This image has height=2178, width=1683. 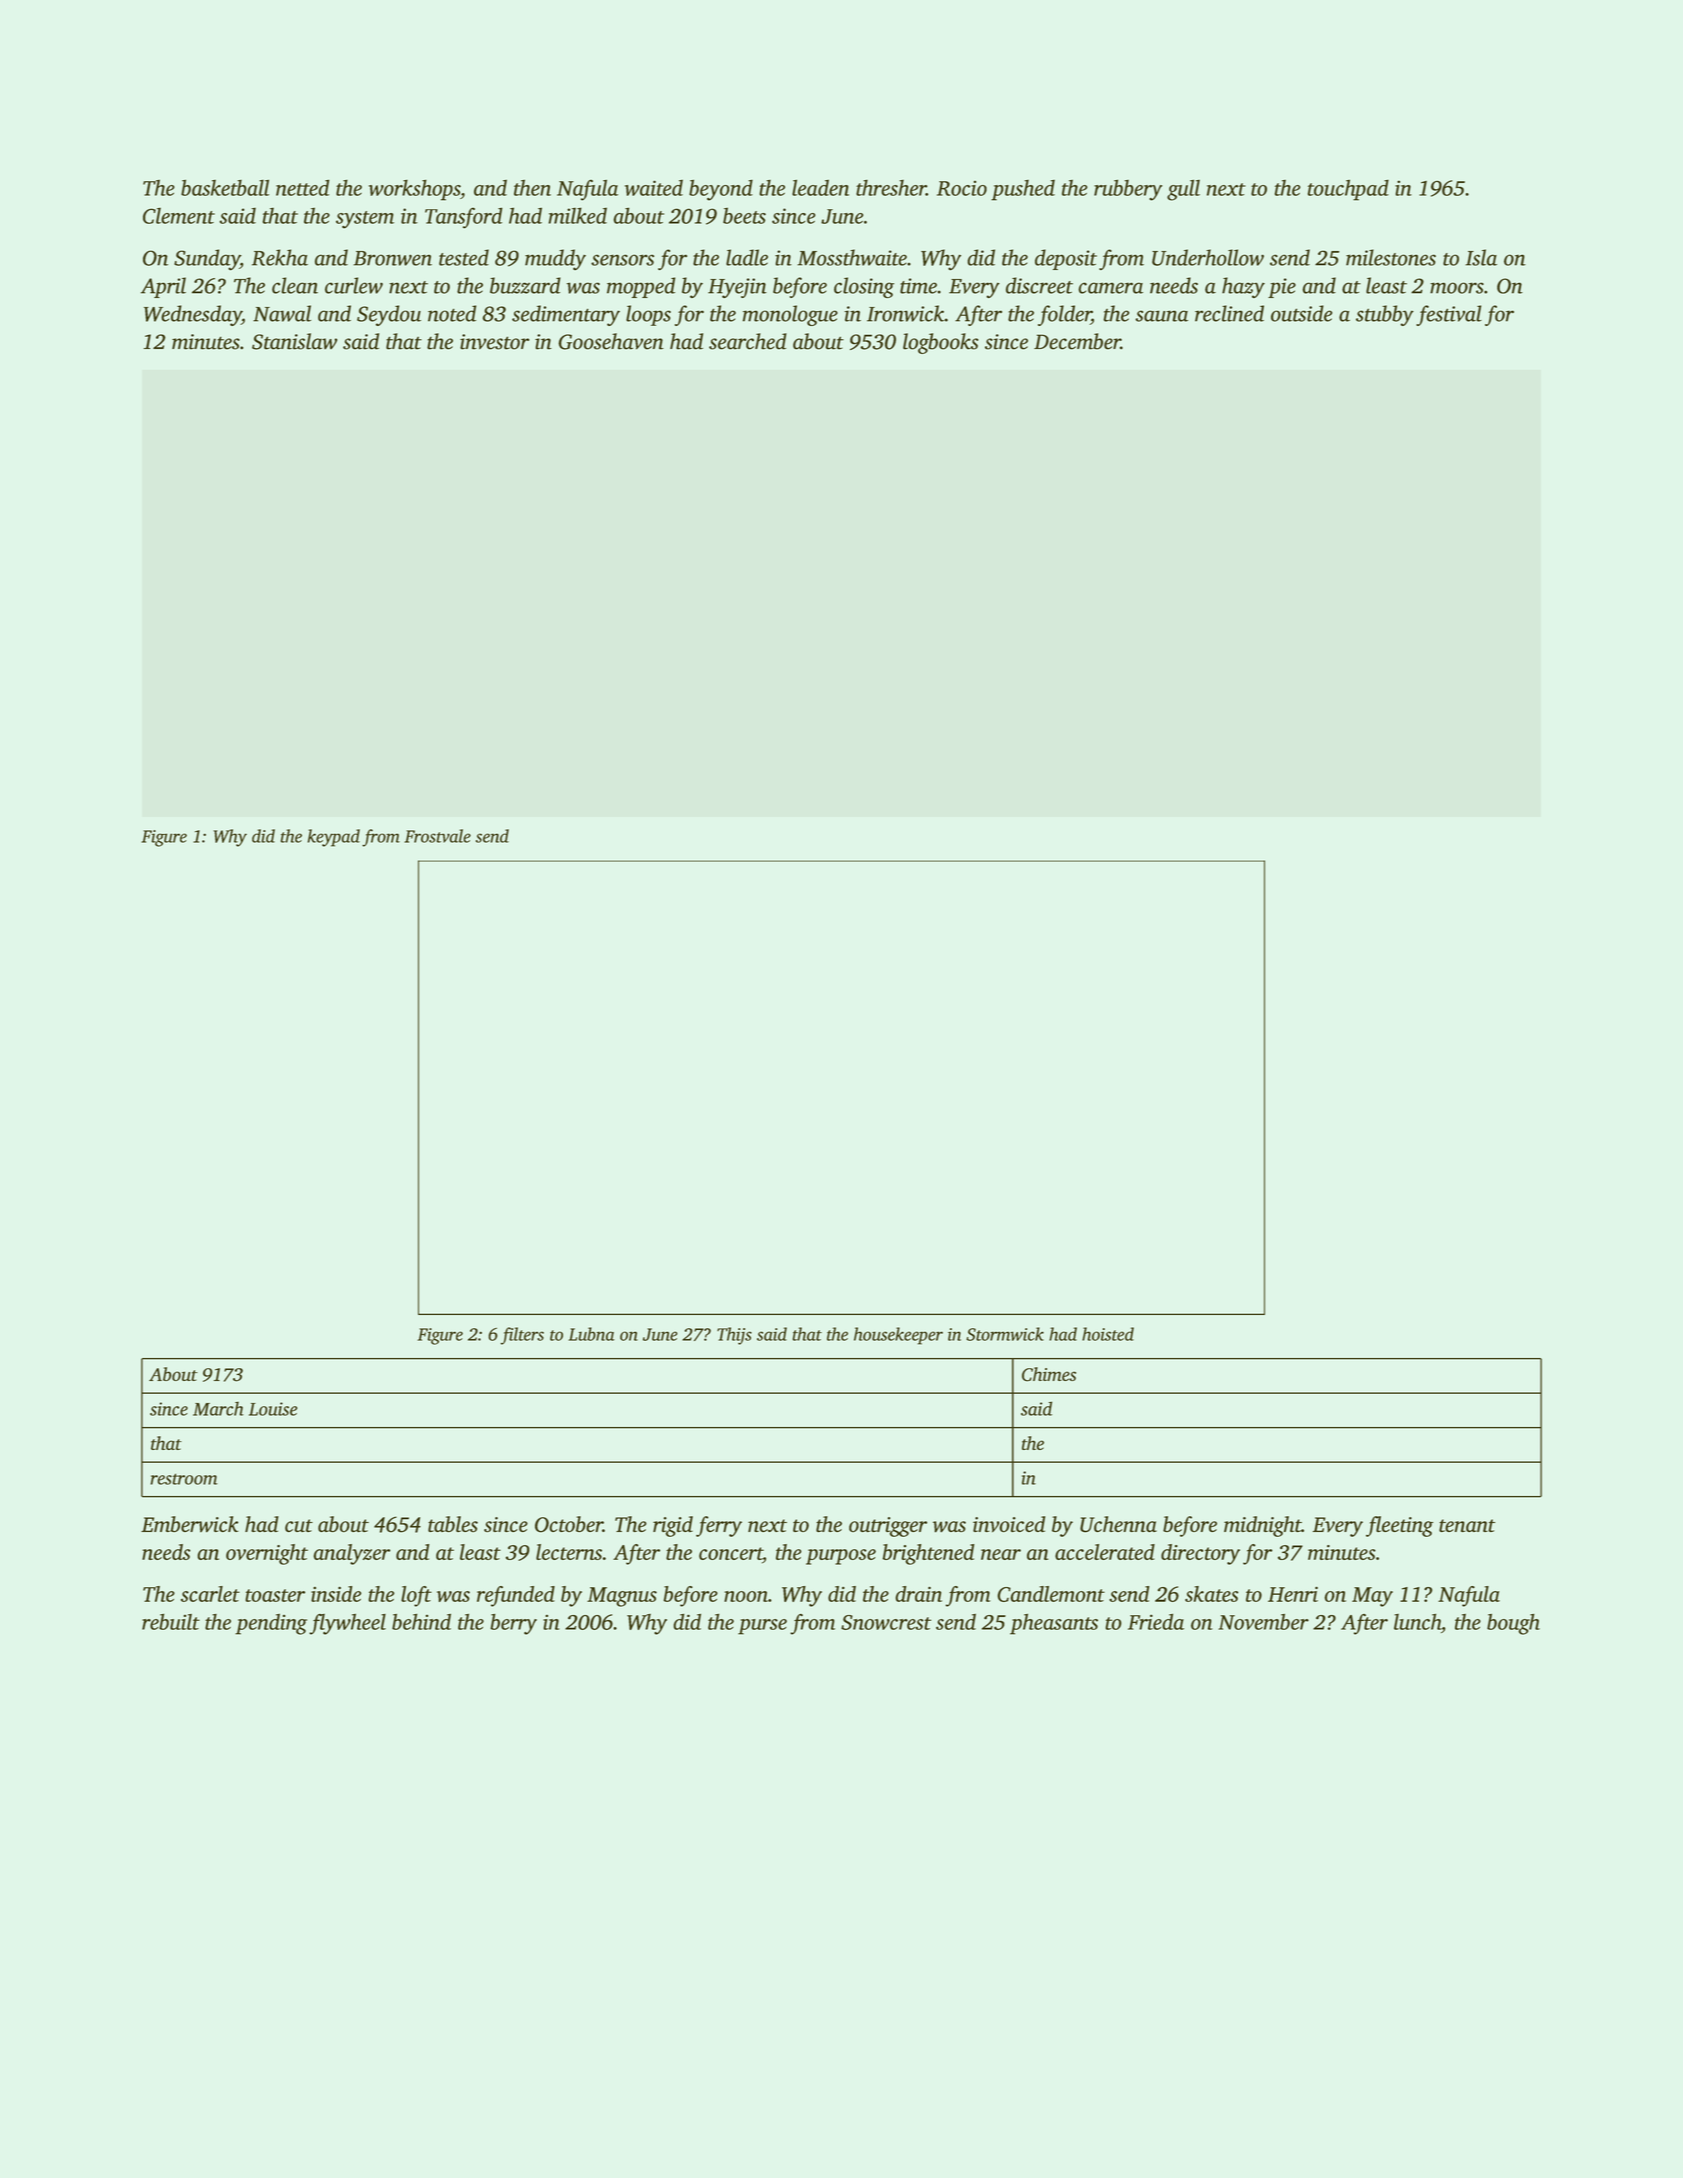 I want to click on Stormwick, so click(x=1005, y=1334).
